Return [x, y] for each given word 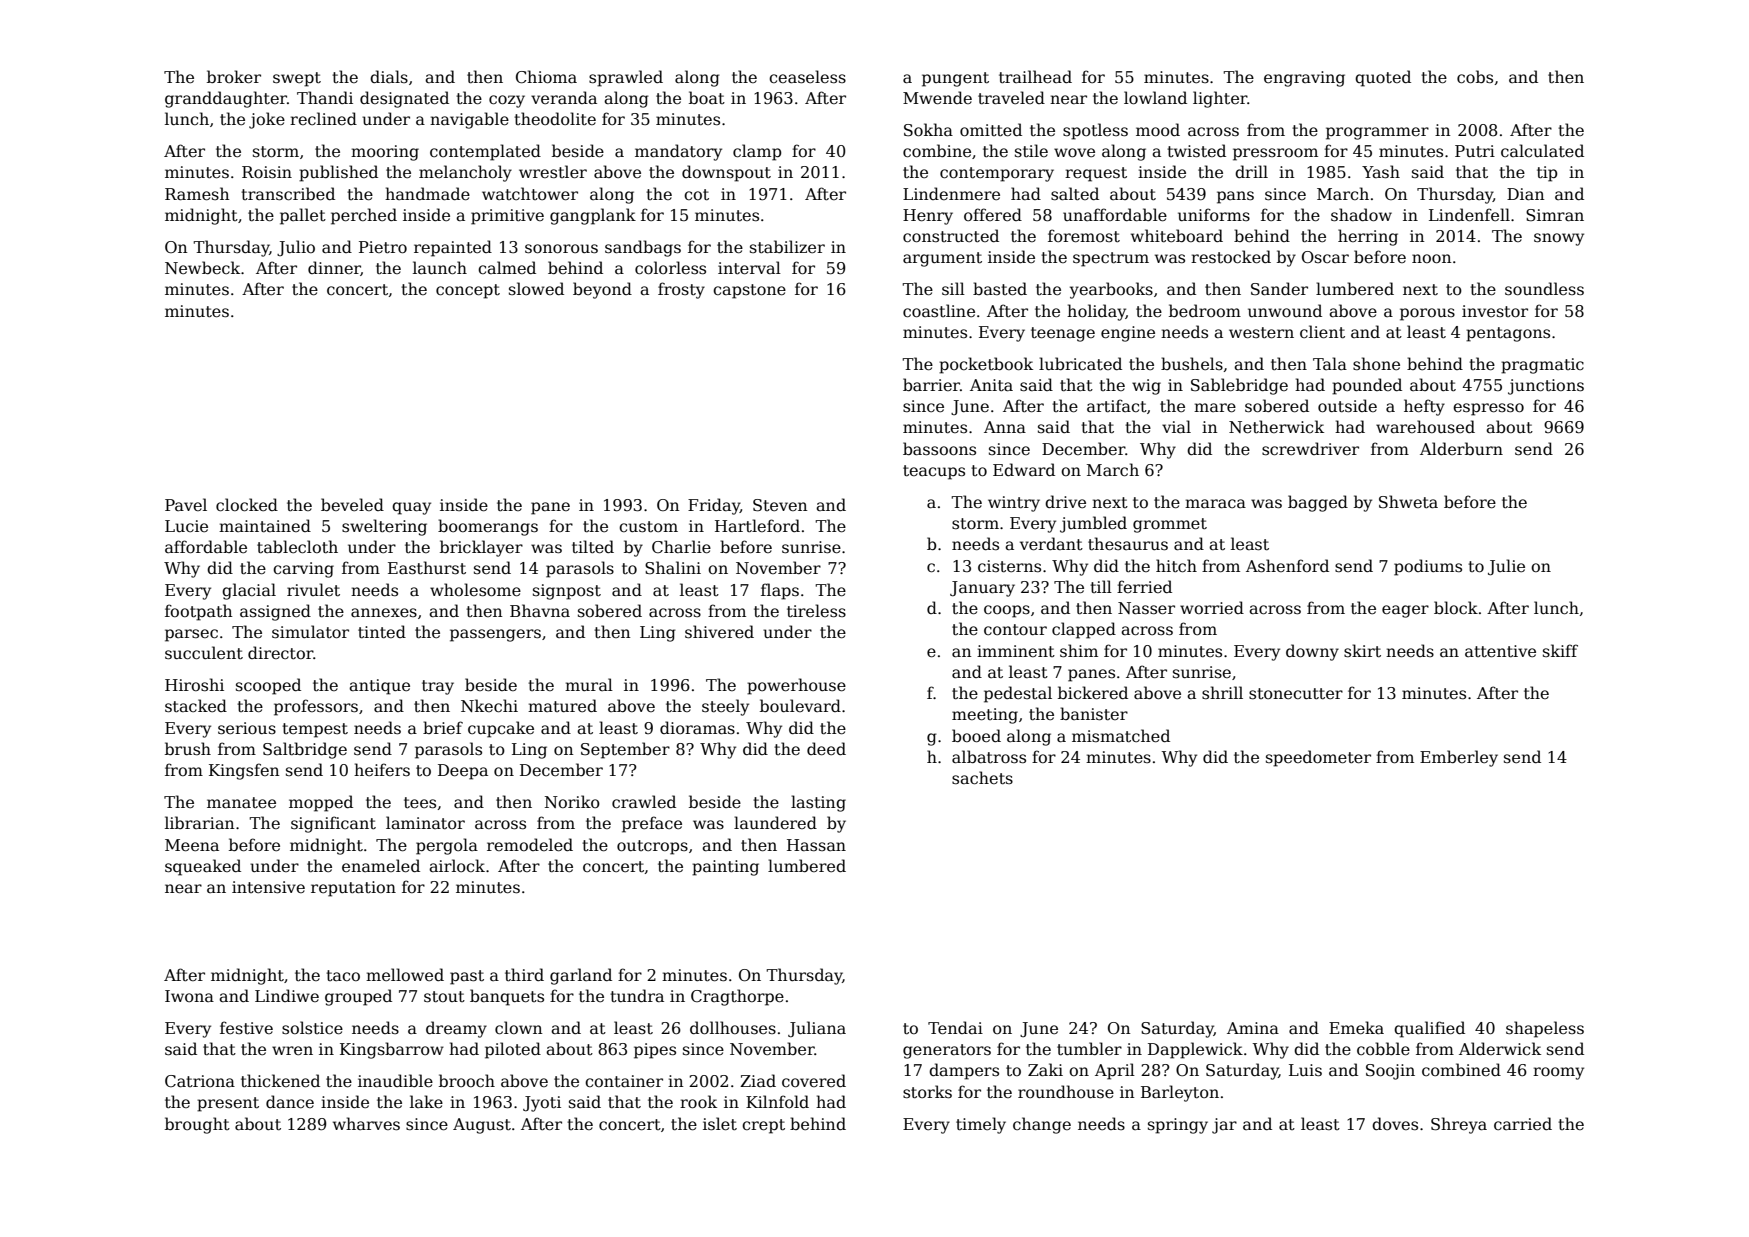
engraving [1304, 79]
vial [1176, 426]
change [1042, 1125]
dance [290, 1101]
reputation [353, 889]
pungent [955, 79]
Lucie [186, 526]
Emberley [1459, 758]
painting [725, 868]
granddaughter [226, 99]
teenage [1063, 334]
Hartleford [757, 526]
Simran [1555, 215]
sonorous [561, 249]
